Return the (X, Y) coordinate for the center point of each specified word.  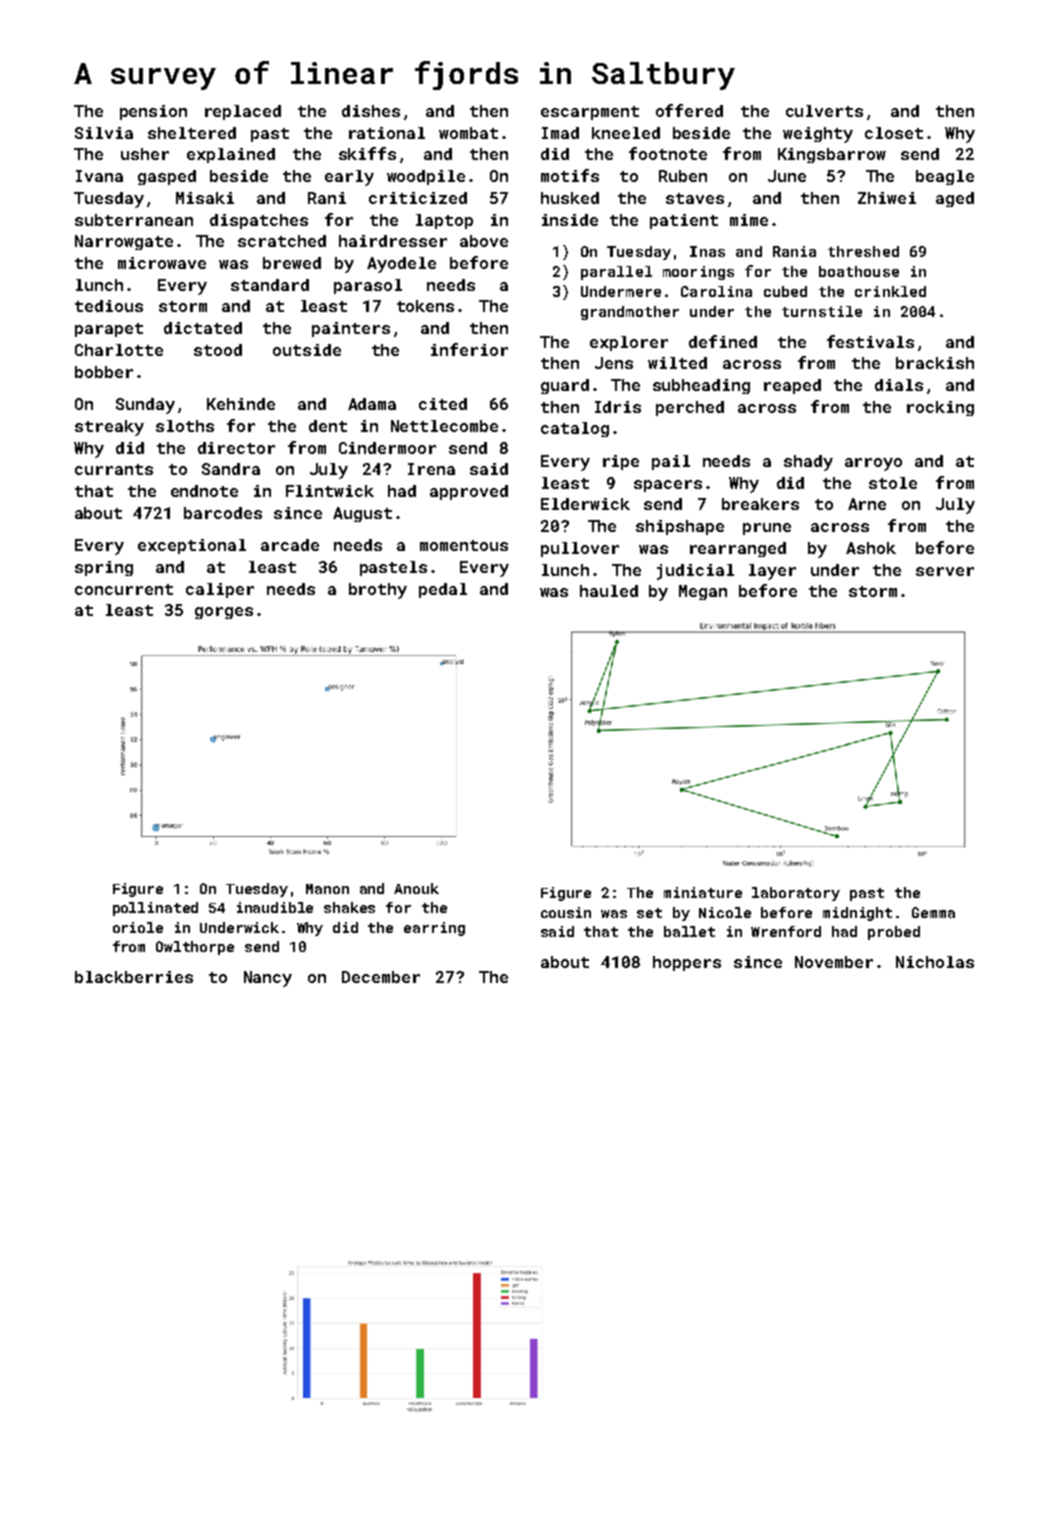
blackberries (134, 977)
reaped (792, 386)
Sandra (231, 469)
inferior (469, 349)
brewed (292, 263)
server (945, 571)
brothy (378, 591)
